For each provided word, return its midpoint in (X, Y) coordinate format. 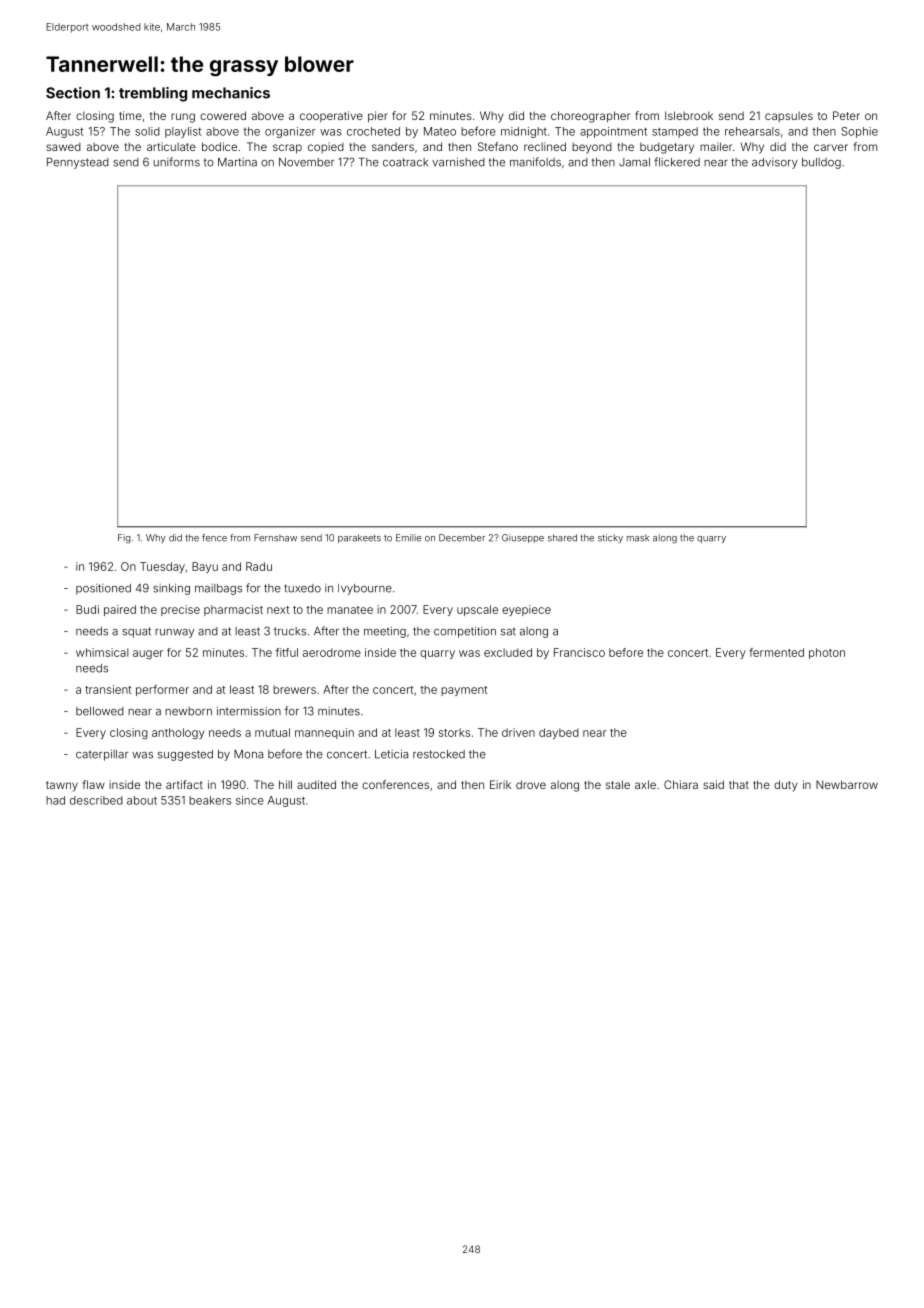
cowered (223, 115)
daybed (559, 733)
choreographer (590, 117)
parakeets (359, 538)
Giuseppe (523, 538)
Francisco (579, 652)
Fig (124, 539)
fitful (287, 652)
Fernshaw (275, 538)
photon (827, 653)
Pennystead (78, 163)
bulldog (821, 163)
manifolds (535, 162)
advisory (775, 163)
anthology (178, 733)
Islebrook (689, 115)
